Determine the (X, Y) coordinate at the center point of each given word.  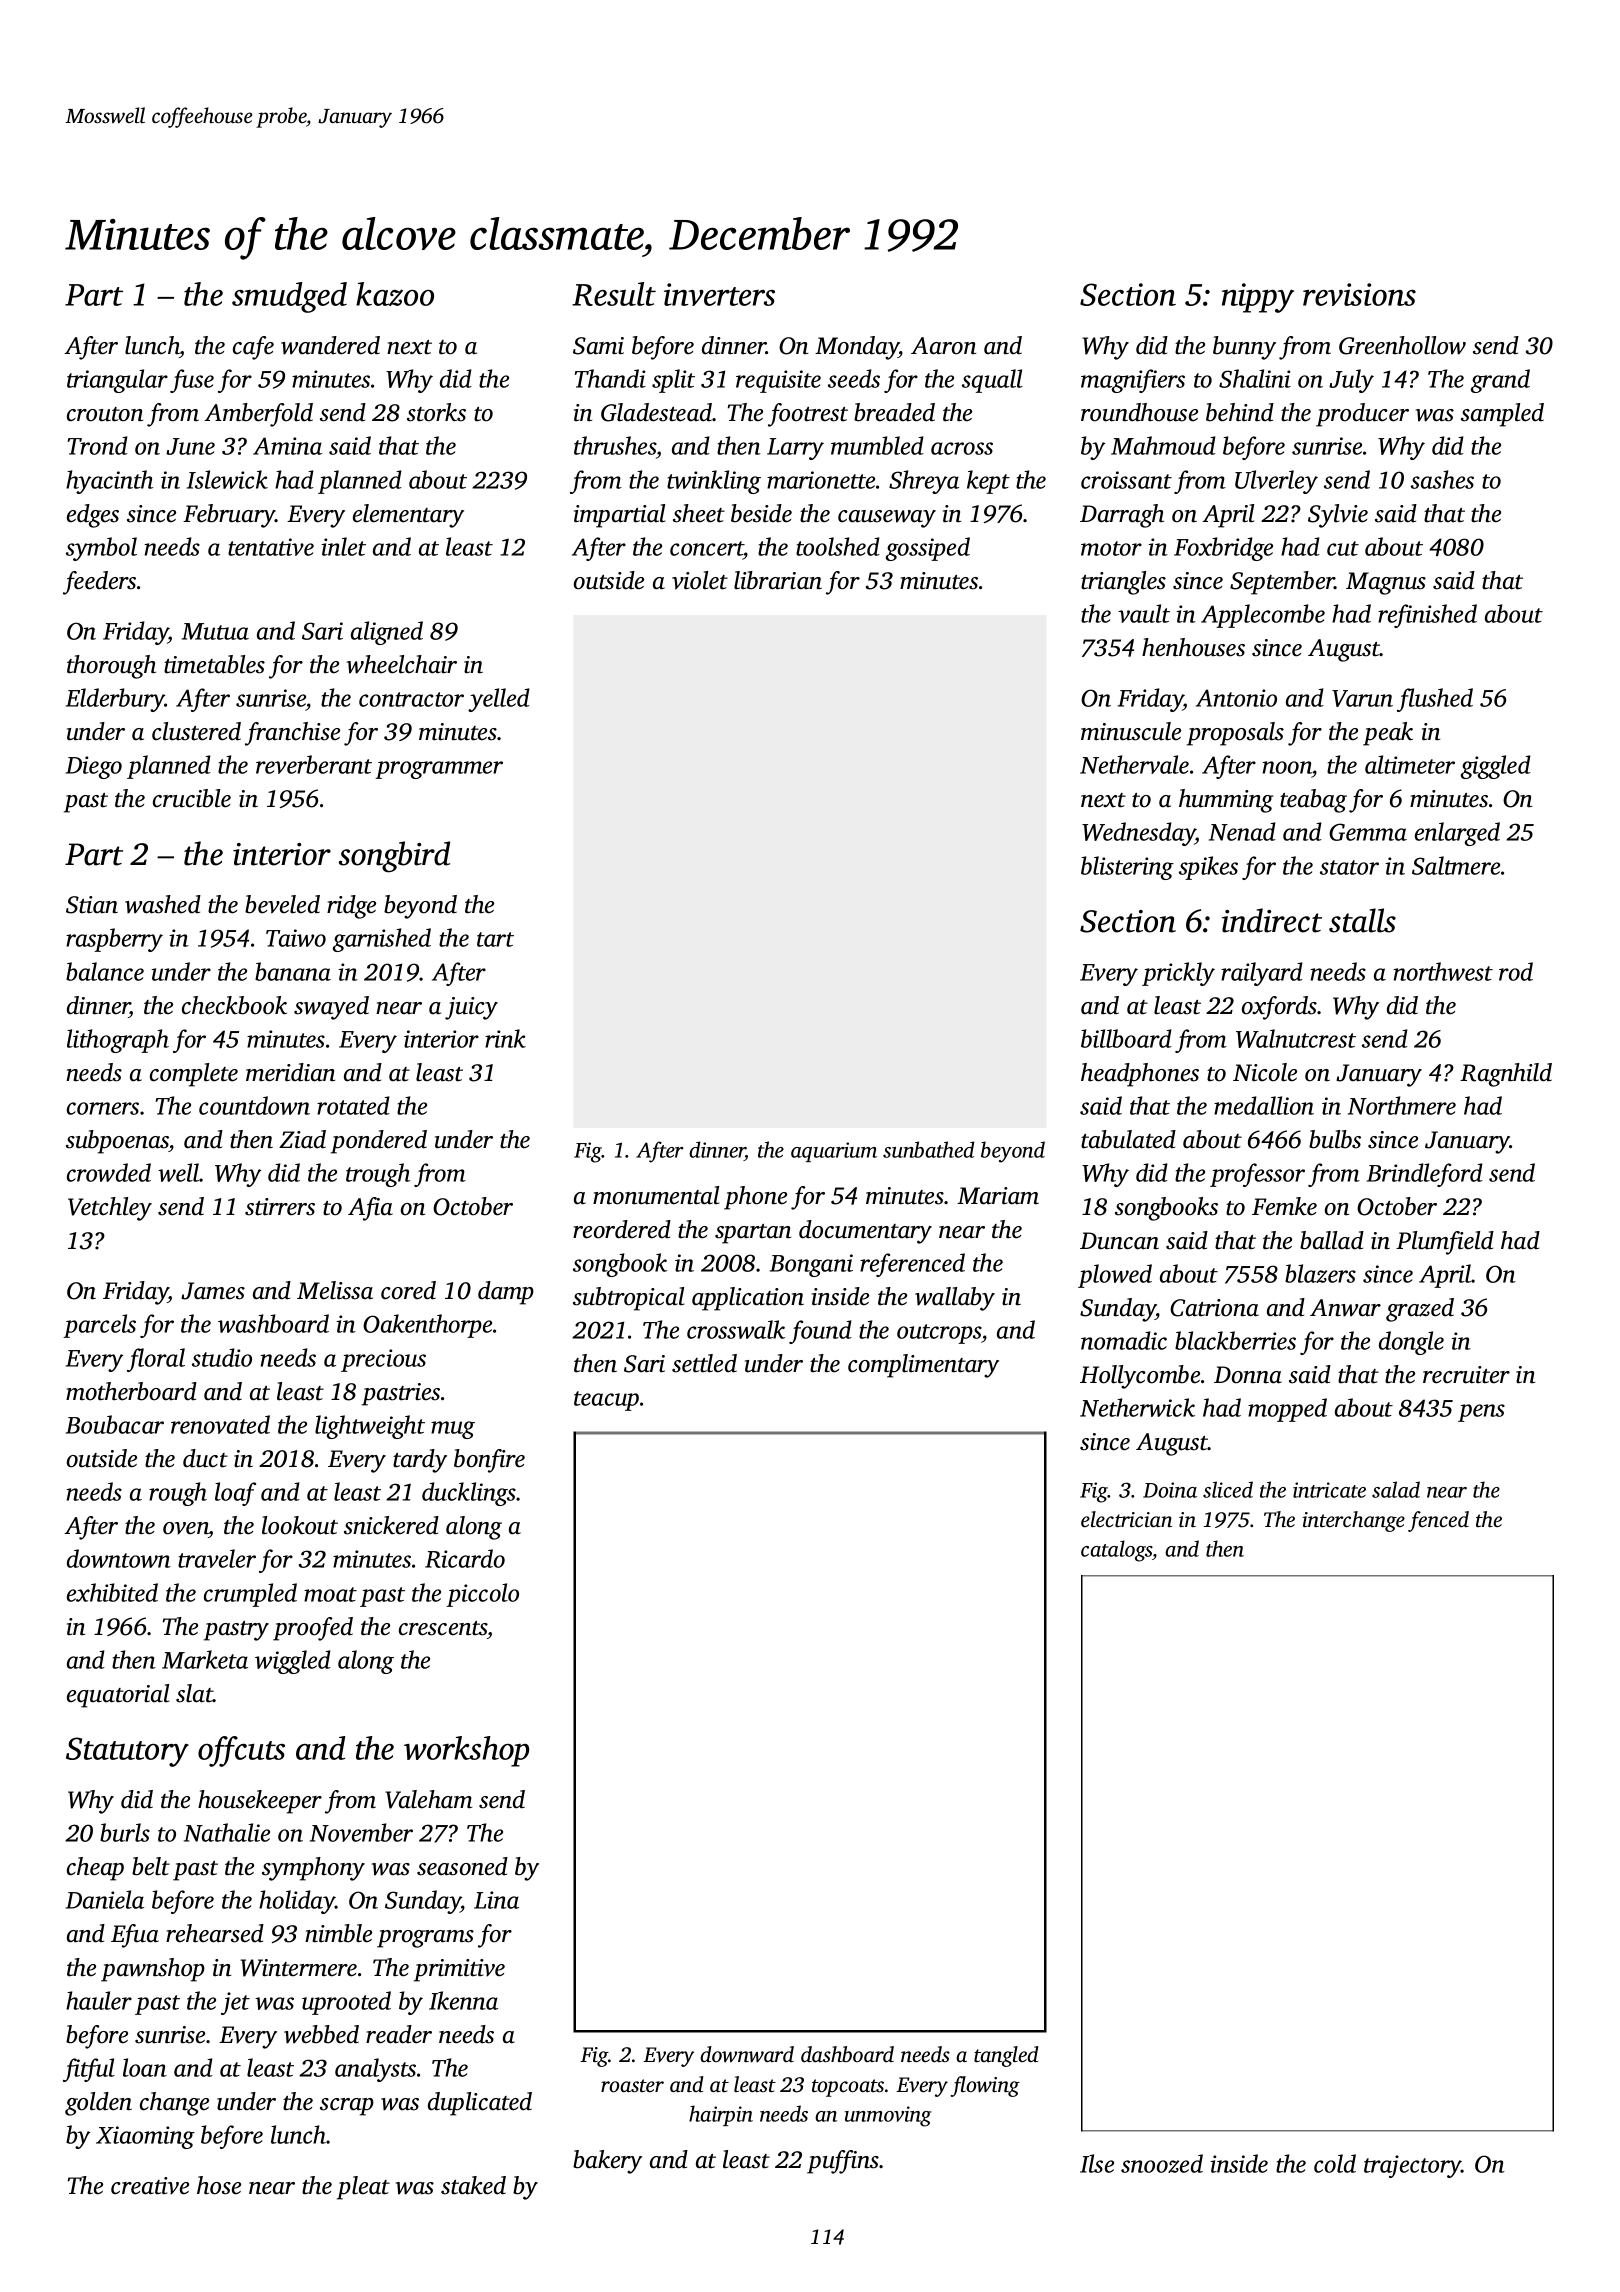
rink (505, 1038)
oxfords (1279, 1008)
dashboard (847, 2054)
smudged (289, 297)
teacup (606, 1401)
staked (473, 2185)
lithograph (118, 1041)
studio (222, 1357)
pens (1481, 1413)
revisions (1359, 294)
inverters (719, 294)
